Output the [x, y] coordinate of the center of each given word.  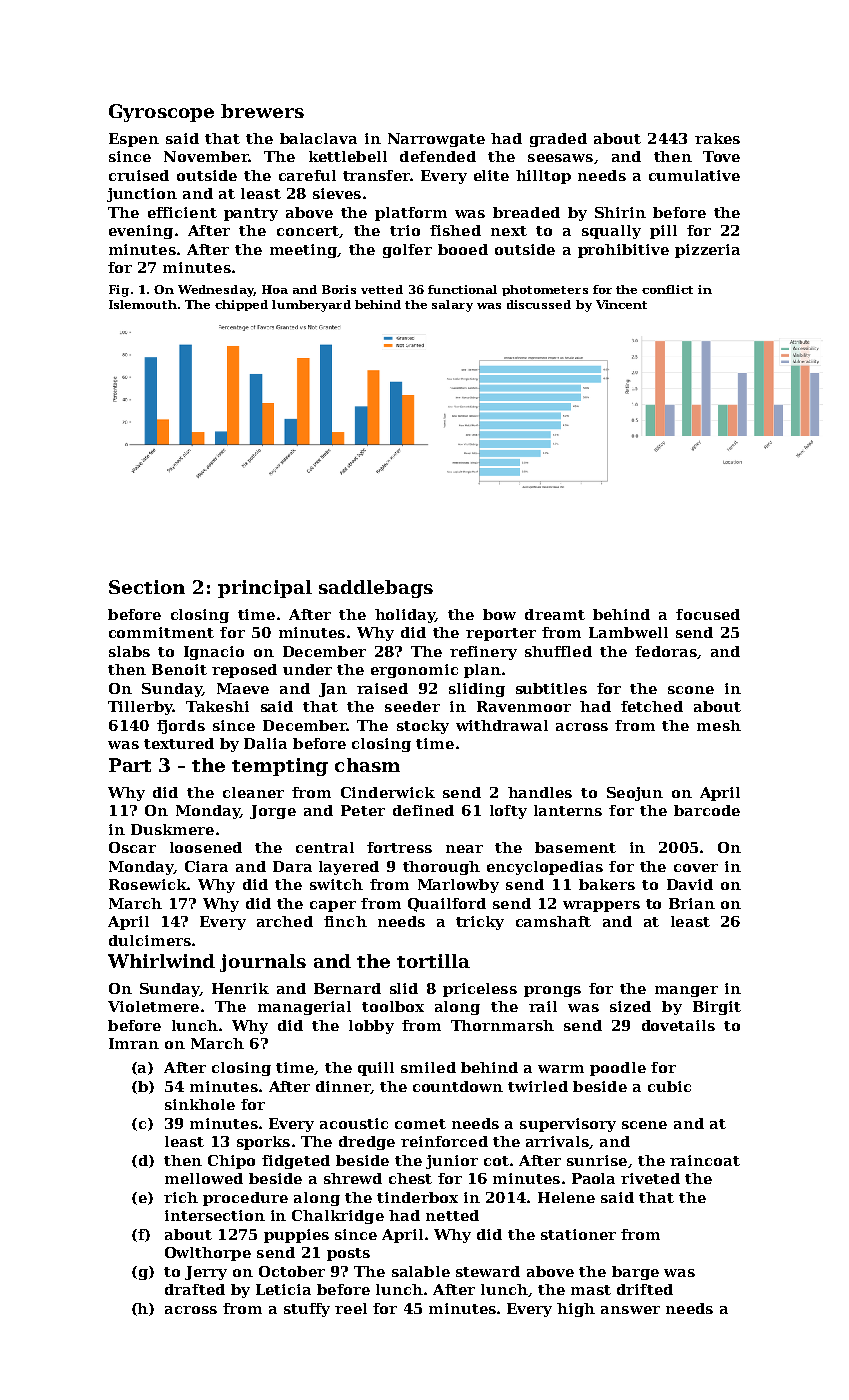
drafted [195, 1289]
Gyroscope [161, 113]
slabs [129, 651]
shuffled [558, 651]
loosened [206, 847]
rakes [717, 138]
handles [540, 792]
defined [423, 810]
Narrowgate [436, 140]
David [690, 884]
